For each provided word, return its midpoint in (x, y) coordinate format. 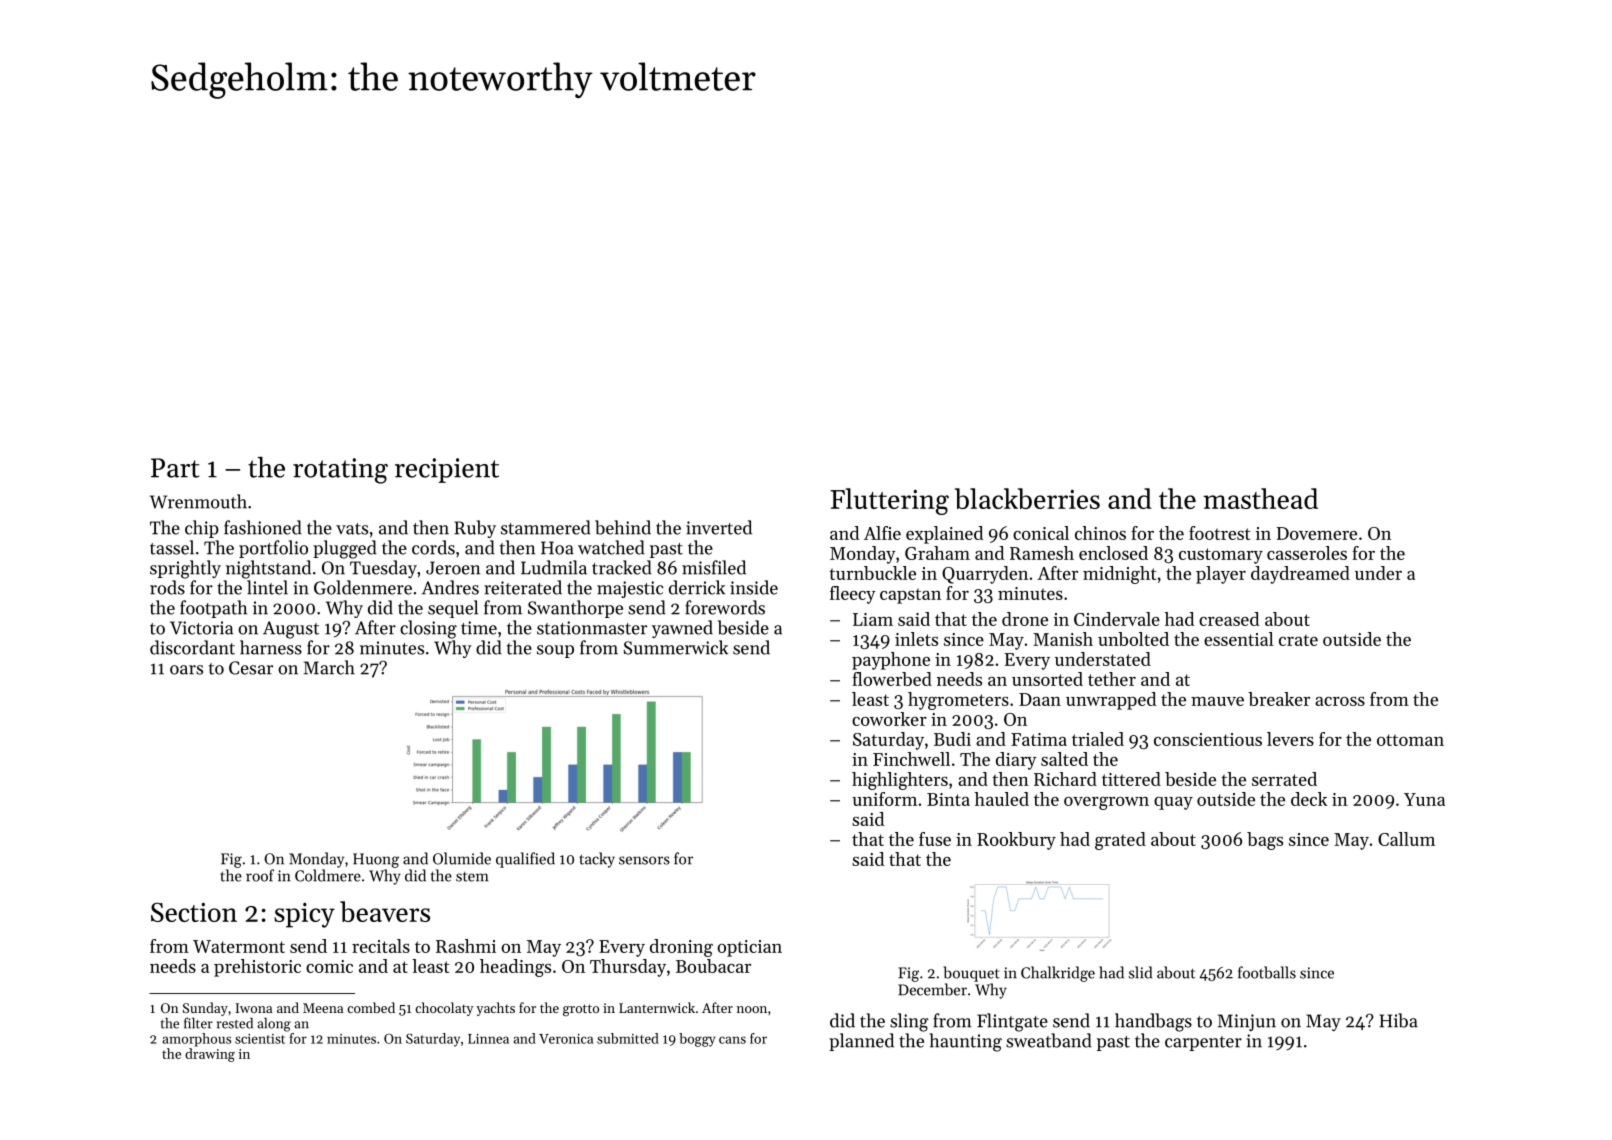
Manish (1063, 639)
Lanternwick (657, 1007)
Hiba (1398, 1020)
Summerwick (676, 647)
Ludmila (554, 567)
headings (515, 968)
